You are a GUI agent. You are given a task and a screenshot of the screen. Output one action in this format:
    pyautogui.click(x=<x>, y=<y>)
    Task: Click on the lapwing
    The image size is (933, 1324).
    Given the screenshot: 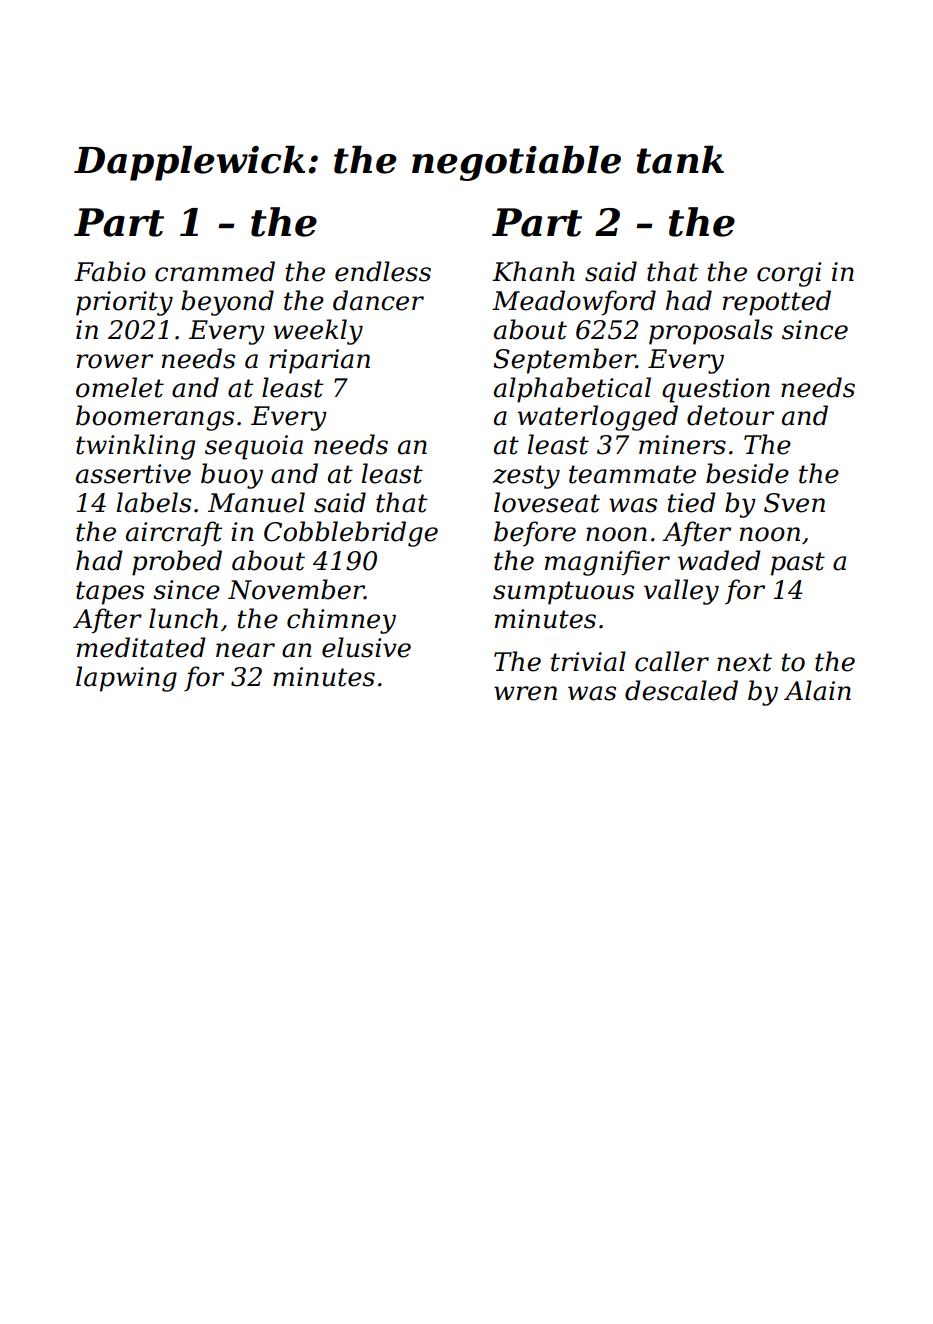 What is the action you would take?
    pyautogui.click(x=126, y=679)
